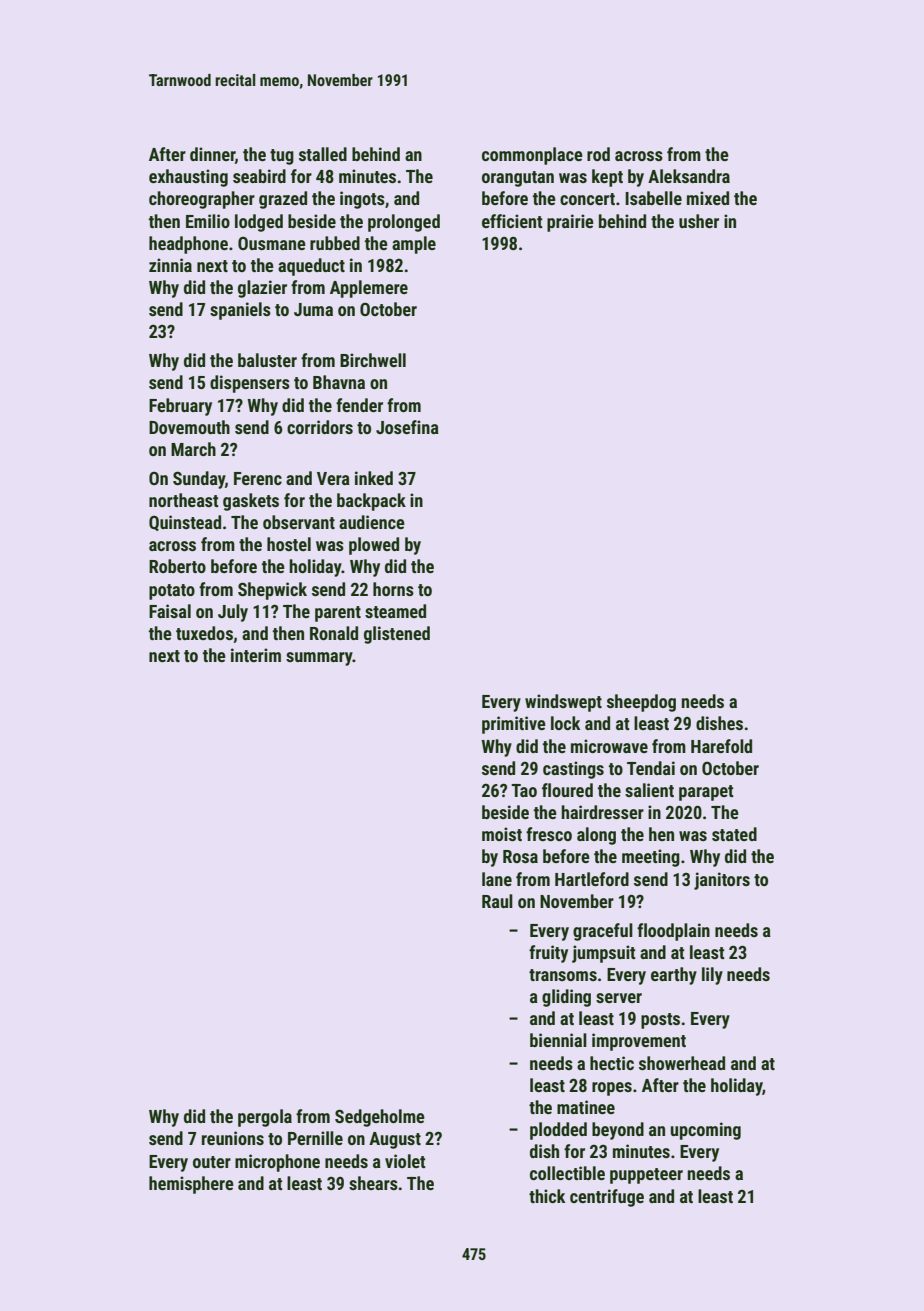  Describe the element at coordinates (721, 746) in the image. I see `Harefold` at that location.
